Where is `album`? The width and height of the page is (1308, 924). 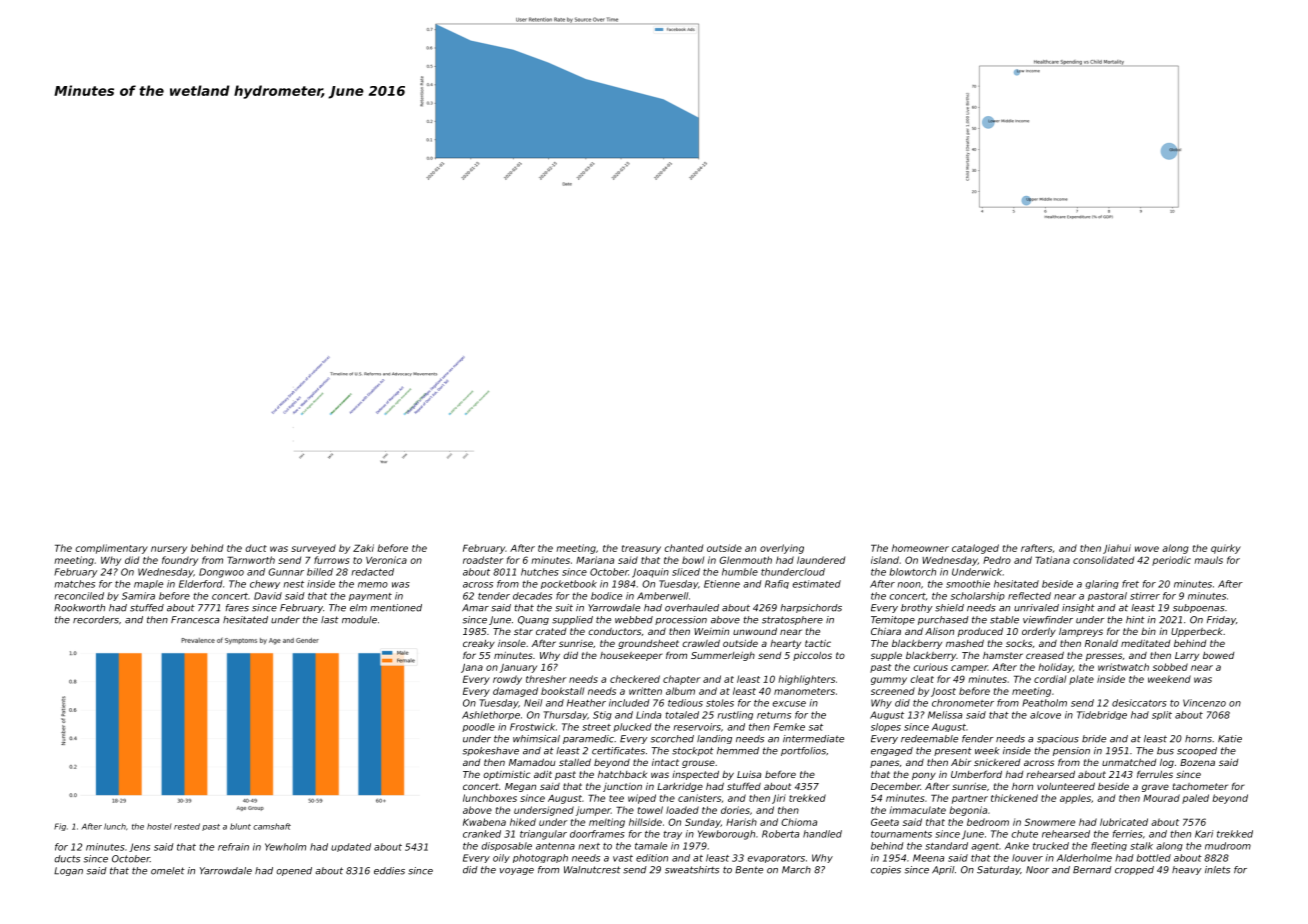
album is located at coordinates (680, 691).
